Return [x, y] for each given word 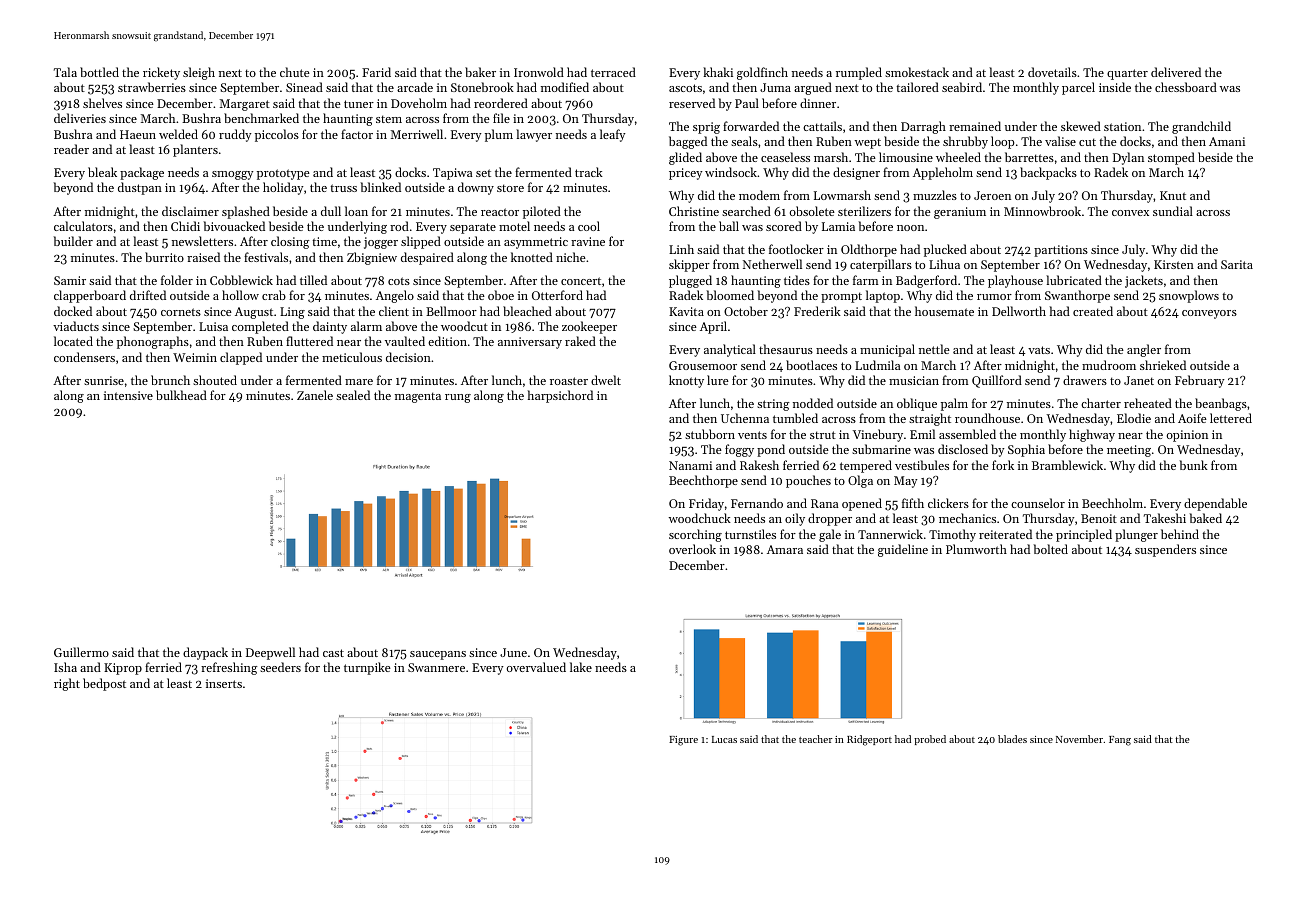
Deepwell [270, 653]
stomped [1171, 158]
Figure [683, 741]
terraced [613, 72]
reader [71, 149]
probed [930, 740]
